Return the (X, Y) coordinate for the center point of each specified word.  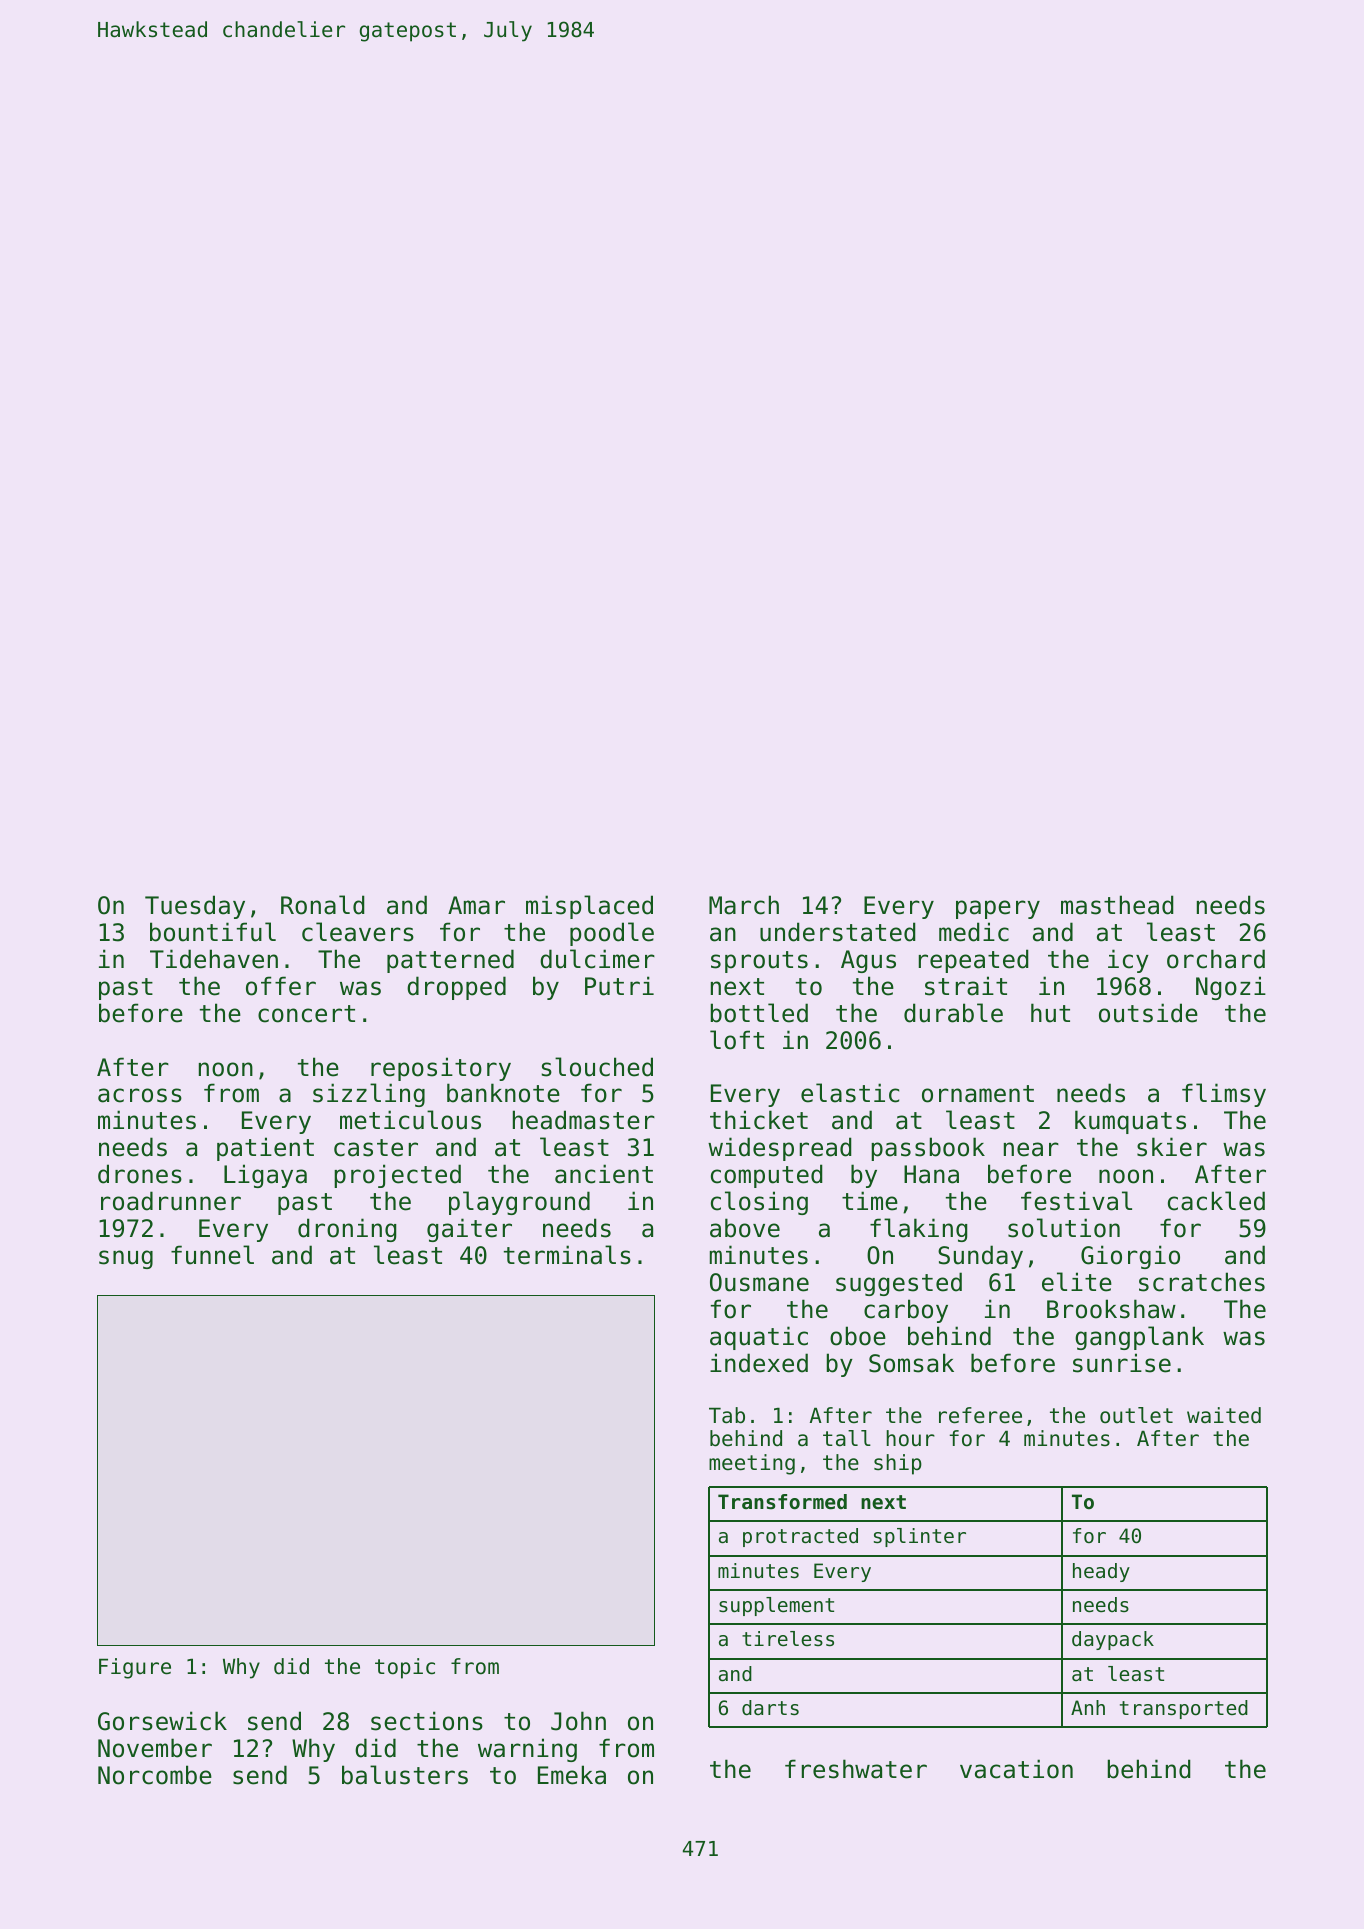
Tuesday (195, 907)
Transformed (782, 1502)
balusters (405, 1775)
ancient (604, 1174)
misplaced (589, 907)
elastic (850, 1093)
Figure (135, 1668)
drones (140, 1174)
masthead (1117, 905)
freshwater (856, 1769)
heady (1101, 1572)
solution (1064, 1228)
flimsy (1224, 1095)
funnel (212, 1255)
